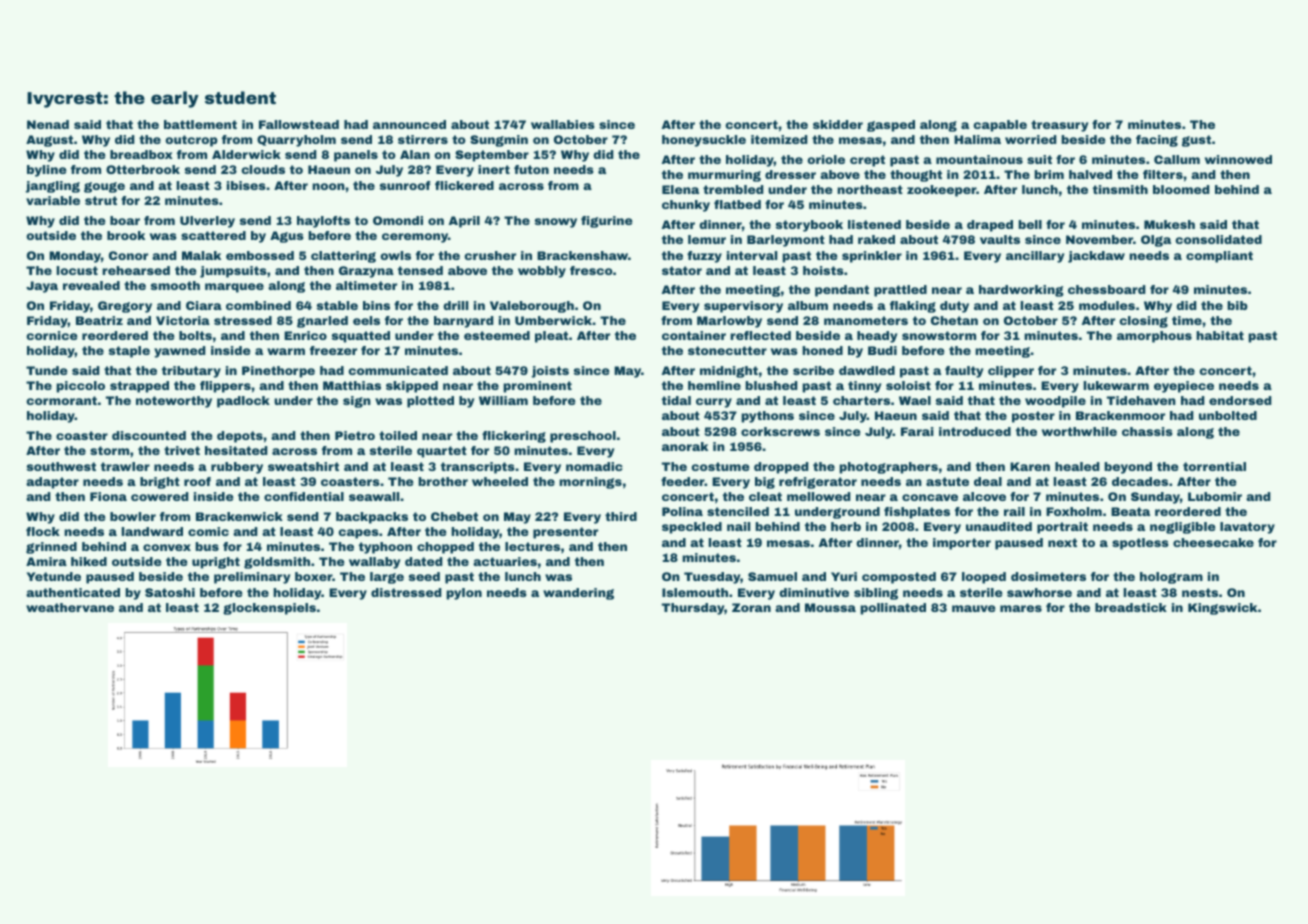 The height and width of the image is (924, 1308). What do you see at coordinates (323, 222) in the image?
I see `haylofts` at bounding box center [323, 222].
